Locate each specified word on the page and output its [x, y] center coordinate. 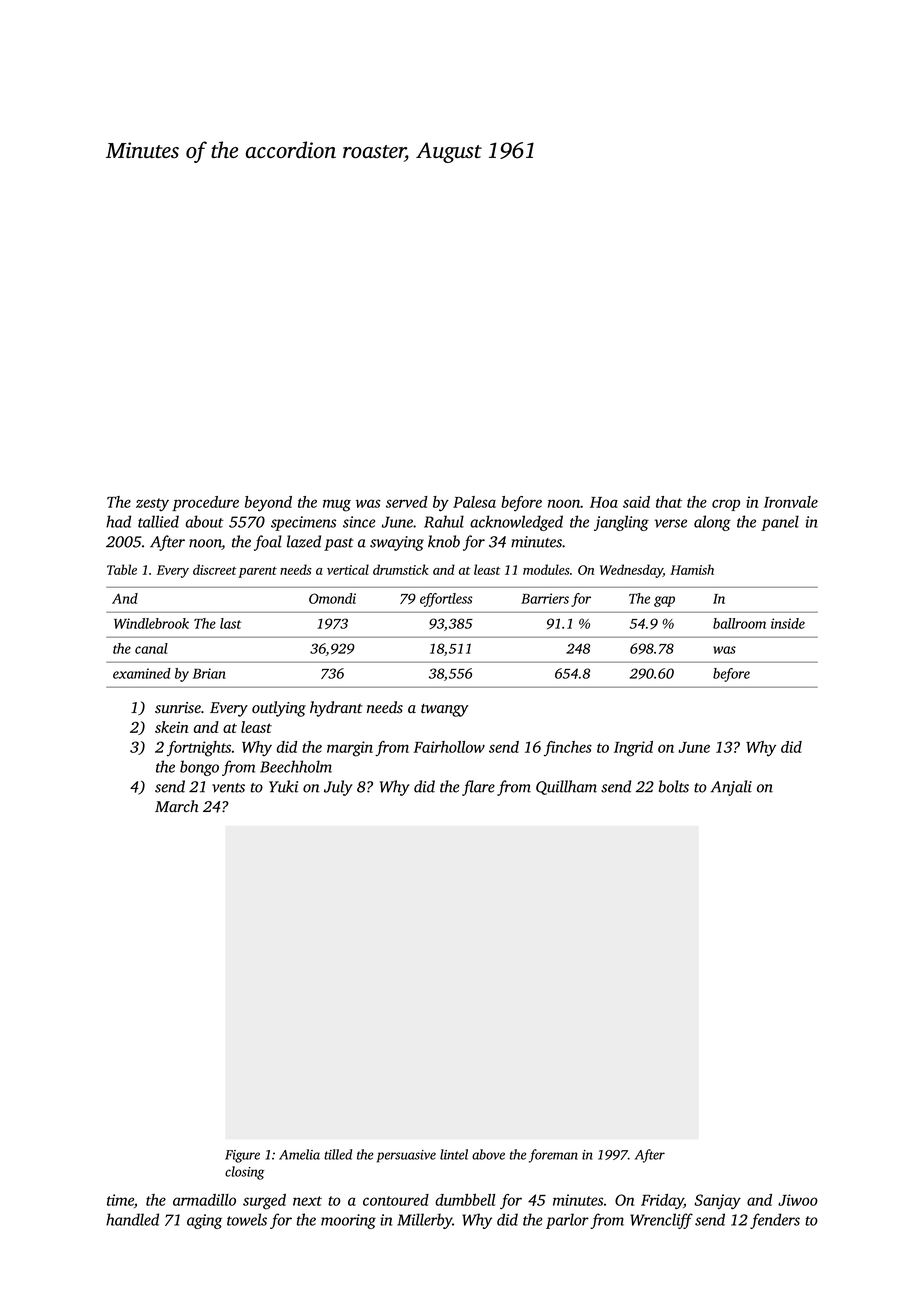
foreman [553, 1156]
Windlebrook [151, 623]
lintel [454, 1154]
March [177, 806]
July [338, 788]
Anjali [731, 788]
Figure [242, 1156]
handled [132, 1219]
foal [268, 543]
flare [478, 788]
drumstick [401, 569]
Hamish [692, 569]
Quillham [566, 787]
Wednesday [631, 571]
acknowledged [516, 523]
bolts [674, 786]
